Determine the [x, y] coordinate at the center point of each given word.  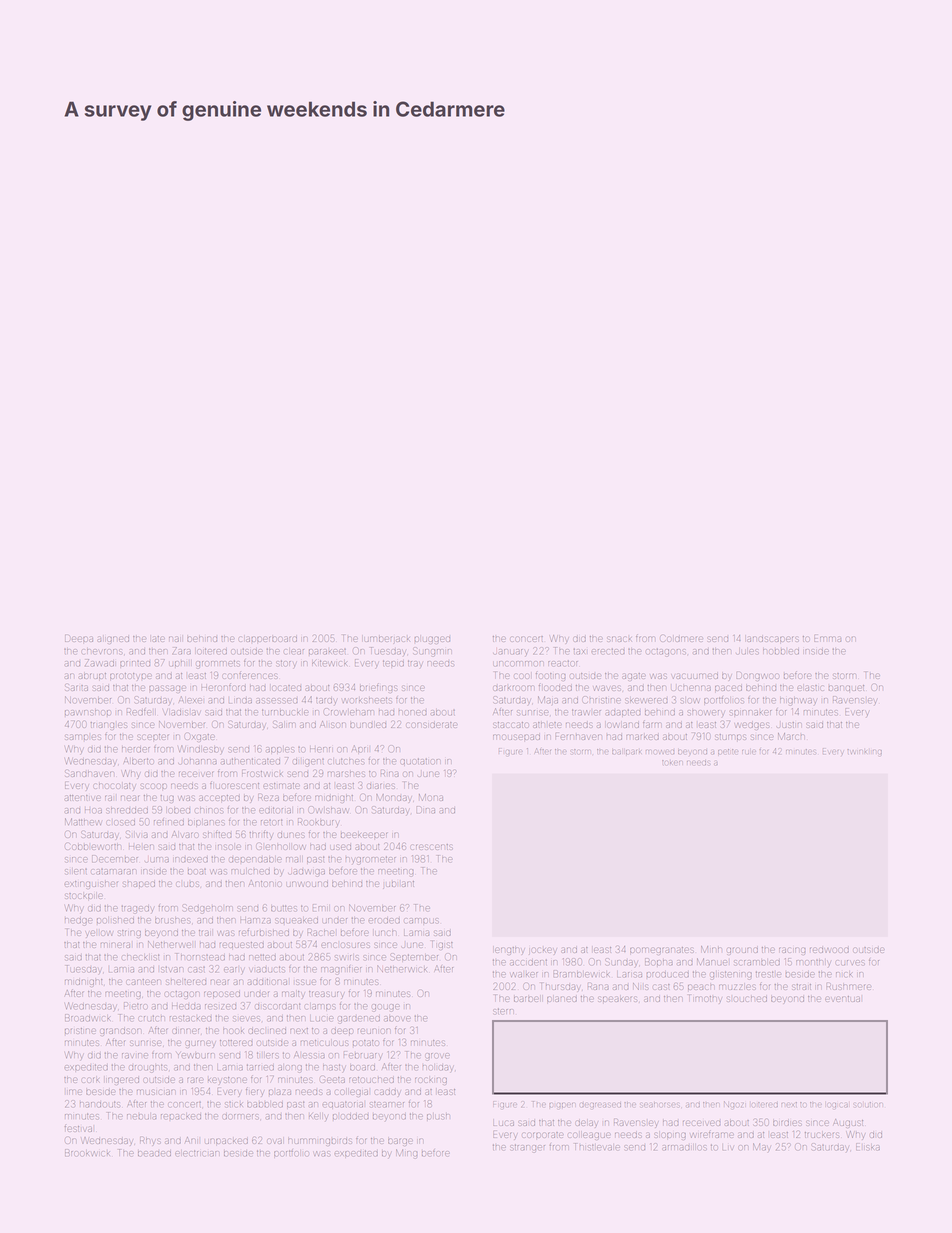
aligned [113, 640]
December [115, 859]
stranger [527, 1148]
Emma [827, 638]
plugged [432, 640]
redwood [829, 950]
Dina [426, 810]
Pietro [135, 1005]
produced [668, 975]
